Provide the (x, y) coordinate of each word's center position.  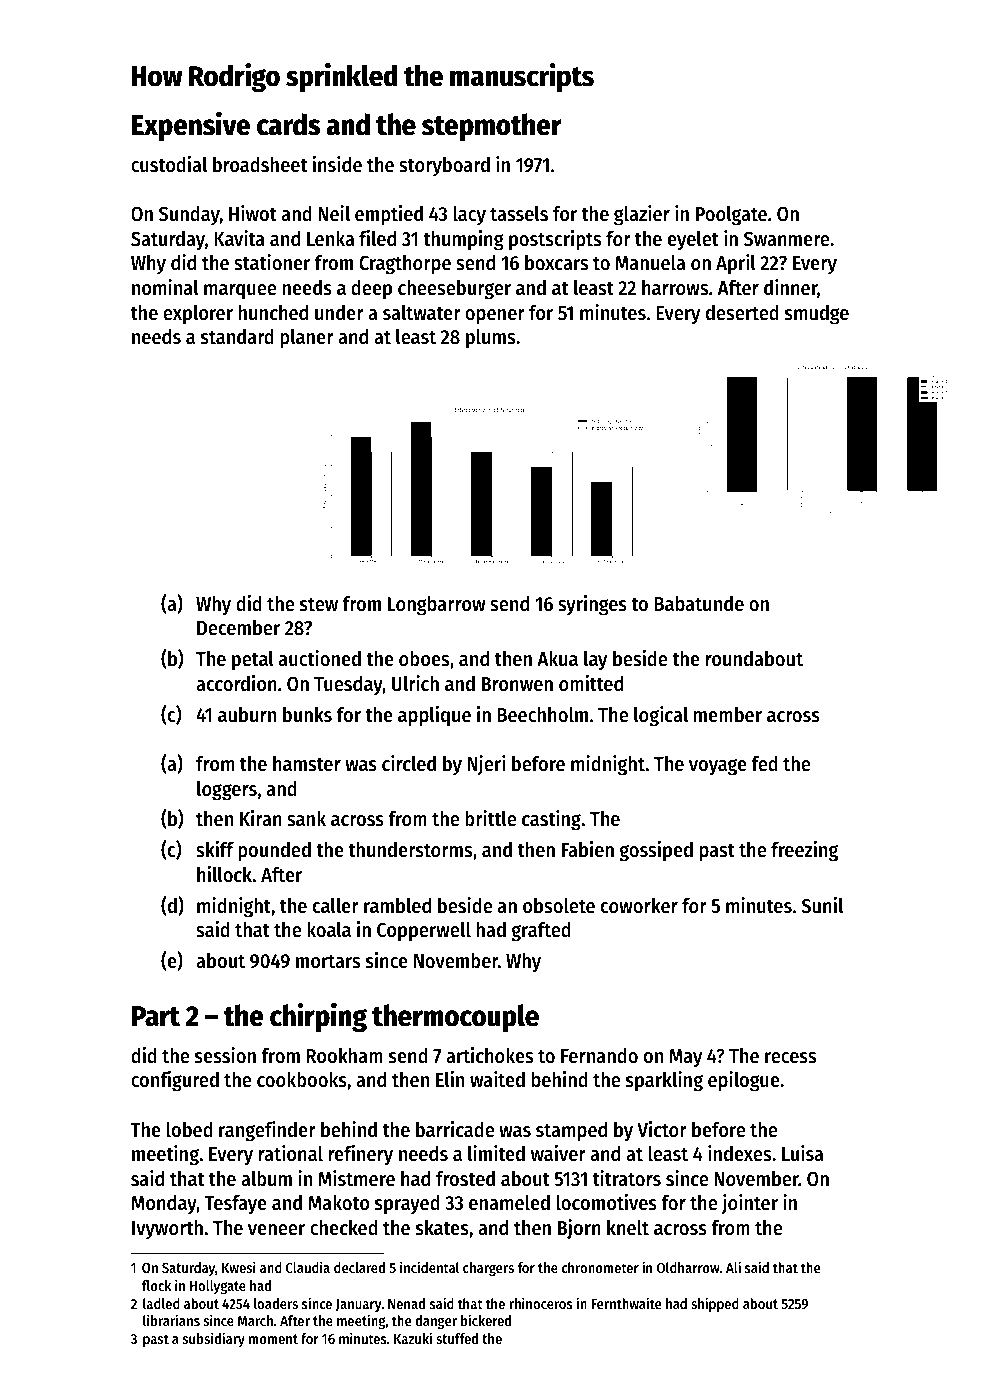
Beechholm (542, 715)
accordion (236, 683)
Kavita (239, 238)
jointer (750, 1204)
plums (490, 339)
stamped (571, 1132)
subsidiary (214, 1339)
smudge (817, 315)
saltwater (422, 313)
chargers (488, 1269)
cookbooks (302, 1080)
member (728, 715)
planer (307, 339)
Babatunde (699, 604)
